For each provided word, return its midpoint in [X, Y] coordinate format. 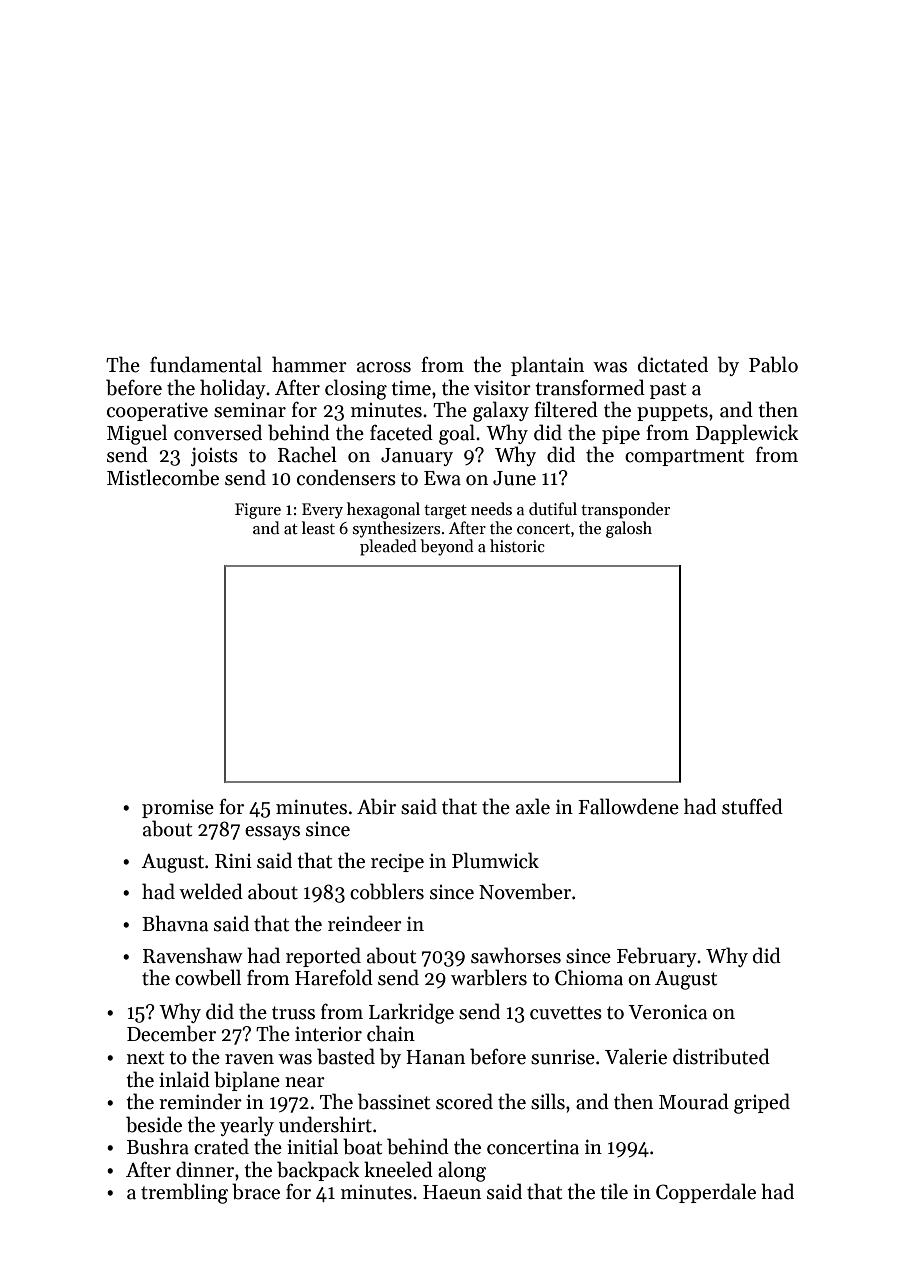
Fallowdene [628, 806]
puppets [672, 412]
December [171, 1033]
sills [548, 1101]
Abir [376, 806]
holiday [233, 389]
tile [614, 1191]
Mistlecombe [163, 477]
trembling [184, 1193]
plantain [547, 366]
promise [178, 809]
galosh [629, 529]
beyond [447, 547]
